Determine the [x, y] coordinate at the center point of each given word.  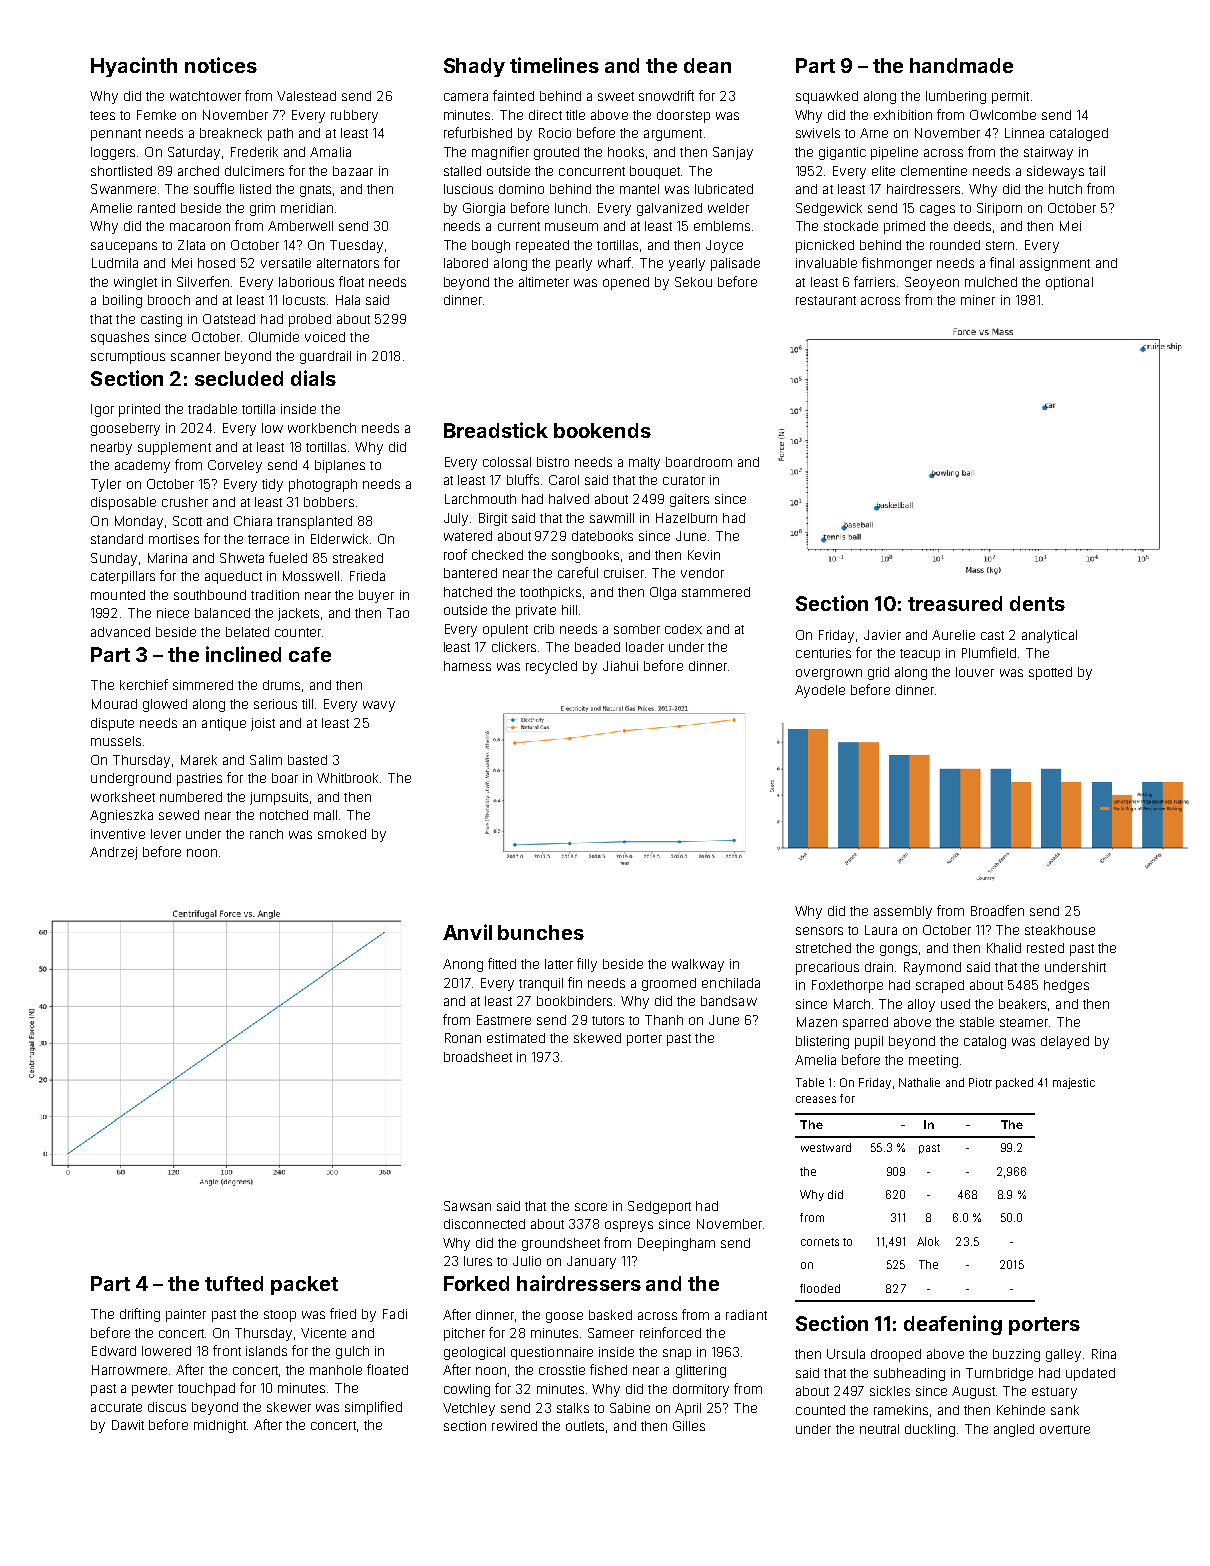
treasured [955, 603]
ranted [156, 208]
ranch [266, 834]
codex [683, 629]
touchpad [206, 1389]
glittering [701, 1371]
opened [626, 283]
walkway [698, 965]
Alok [928, 1241]
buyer [376, 596]
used [955, 1004]
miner [978, 300]
